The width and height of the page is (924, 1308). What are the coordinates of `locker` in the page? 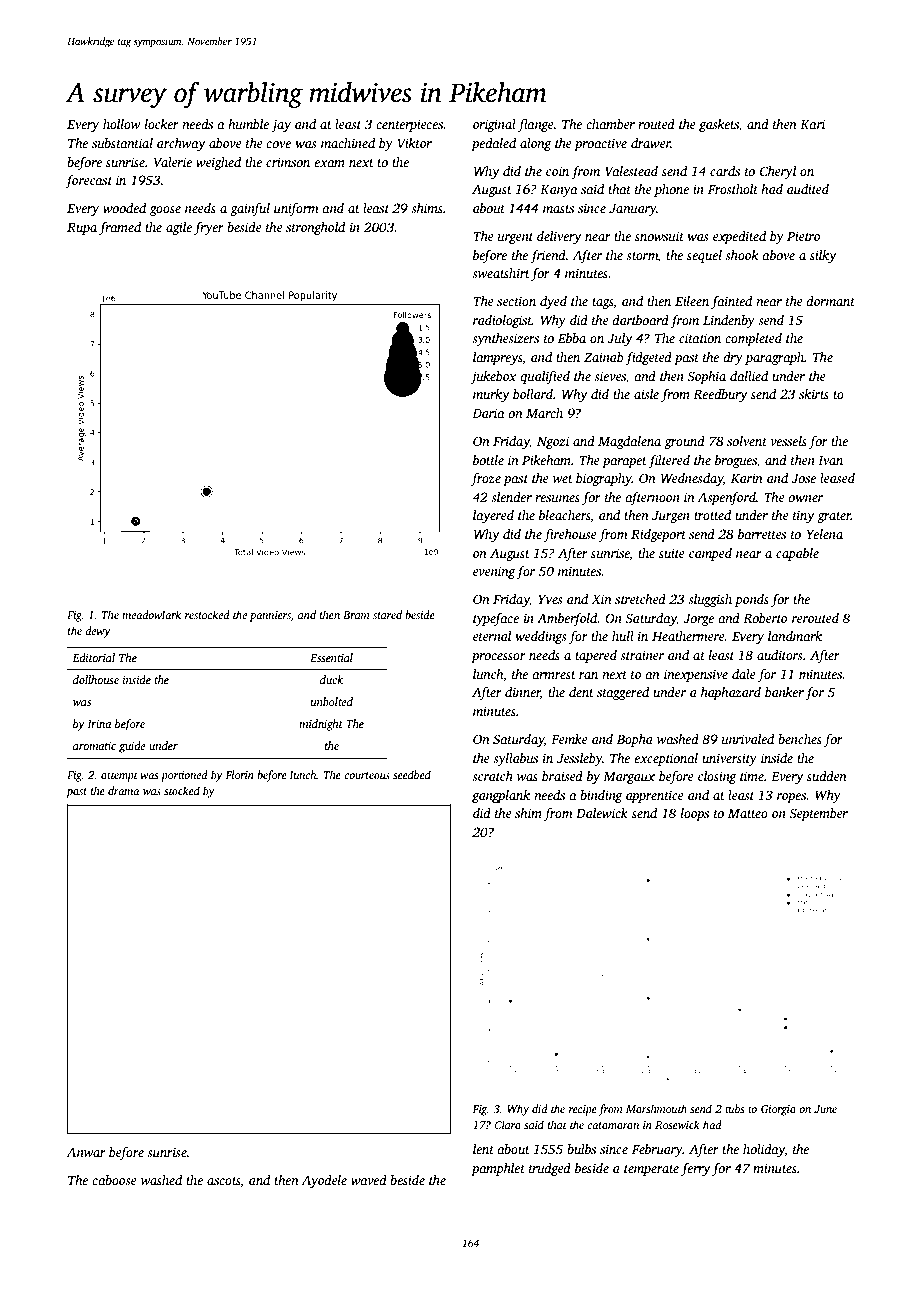 It's located at (162, 124).
